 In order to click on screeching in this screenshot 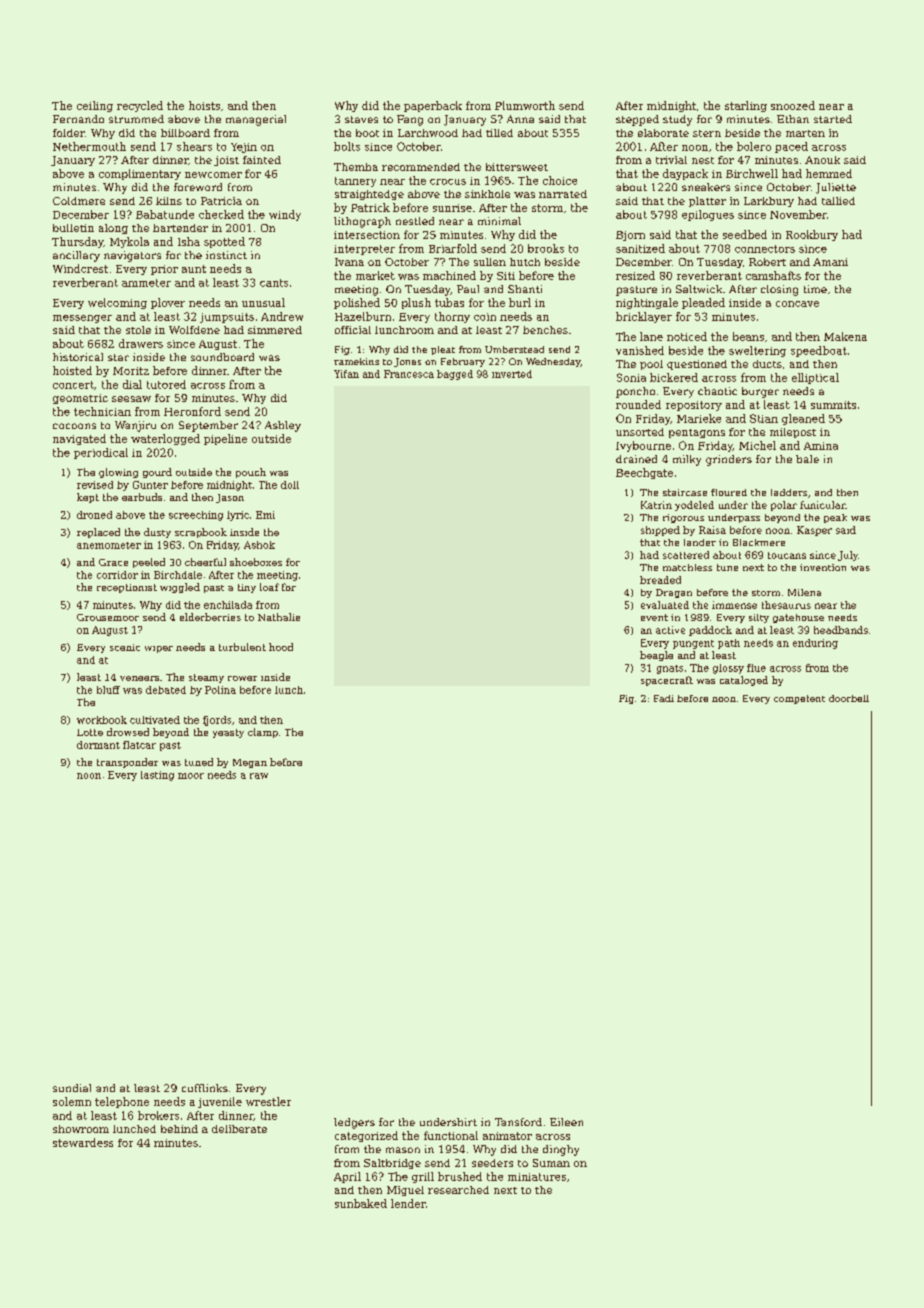, I will do `click(196, 516)`.
